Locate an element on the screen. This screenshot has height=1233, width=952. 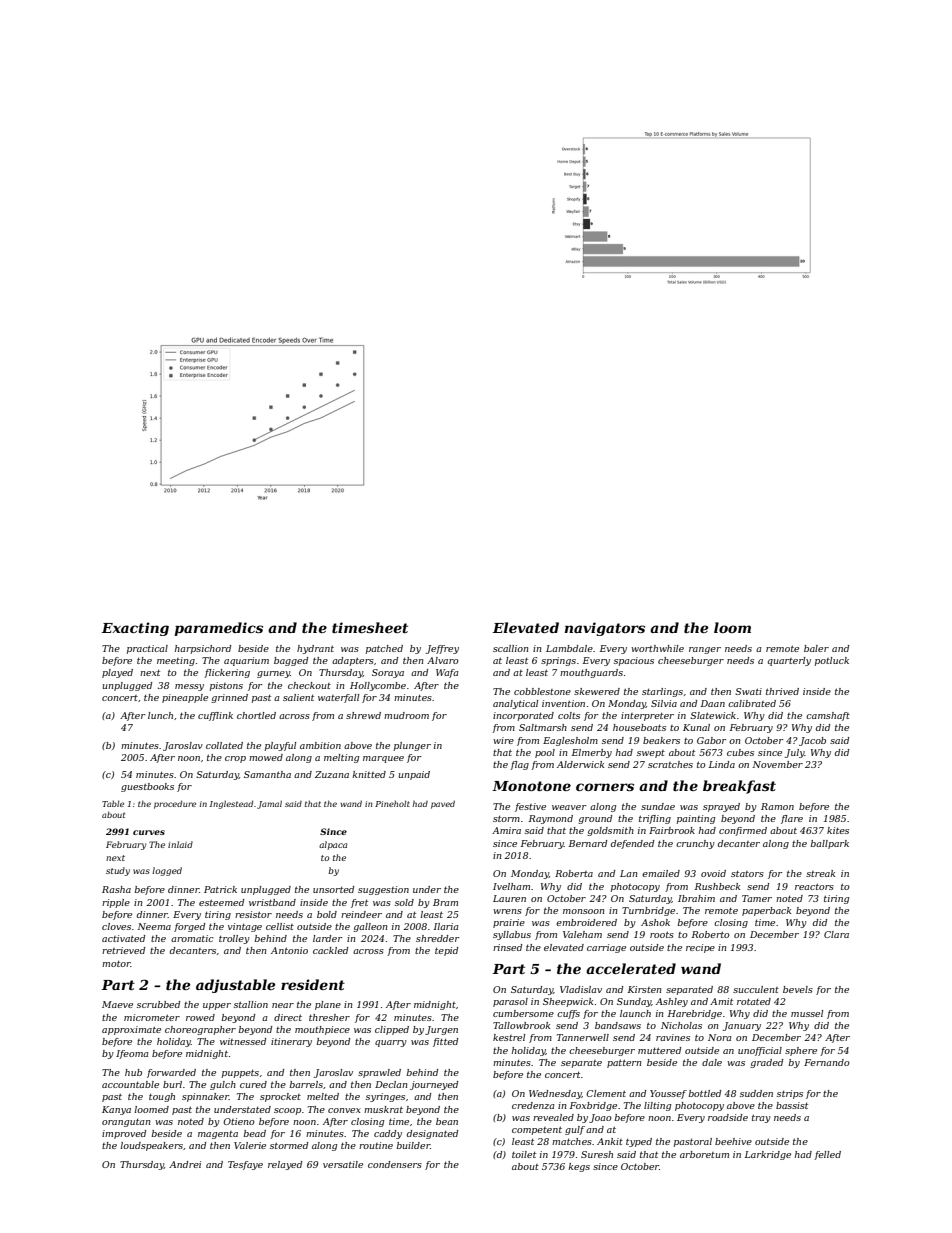
itinerary is located at coordinates (291, 1042).
